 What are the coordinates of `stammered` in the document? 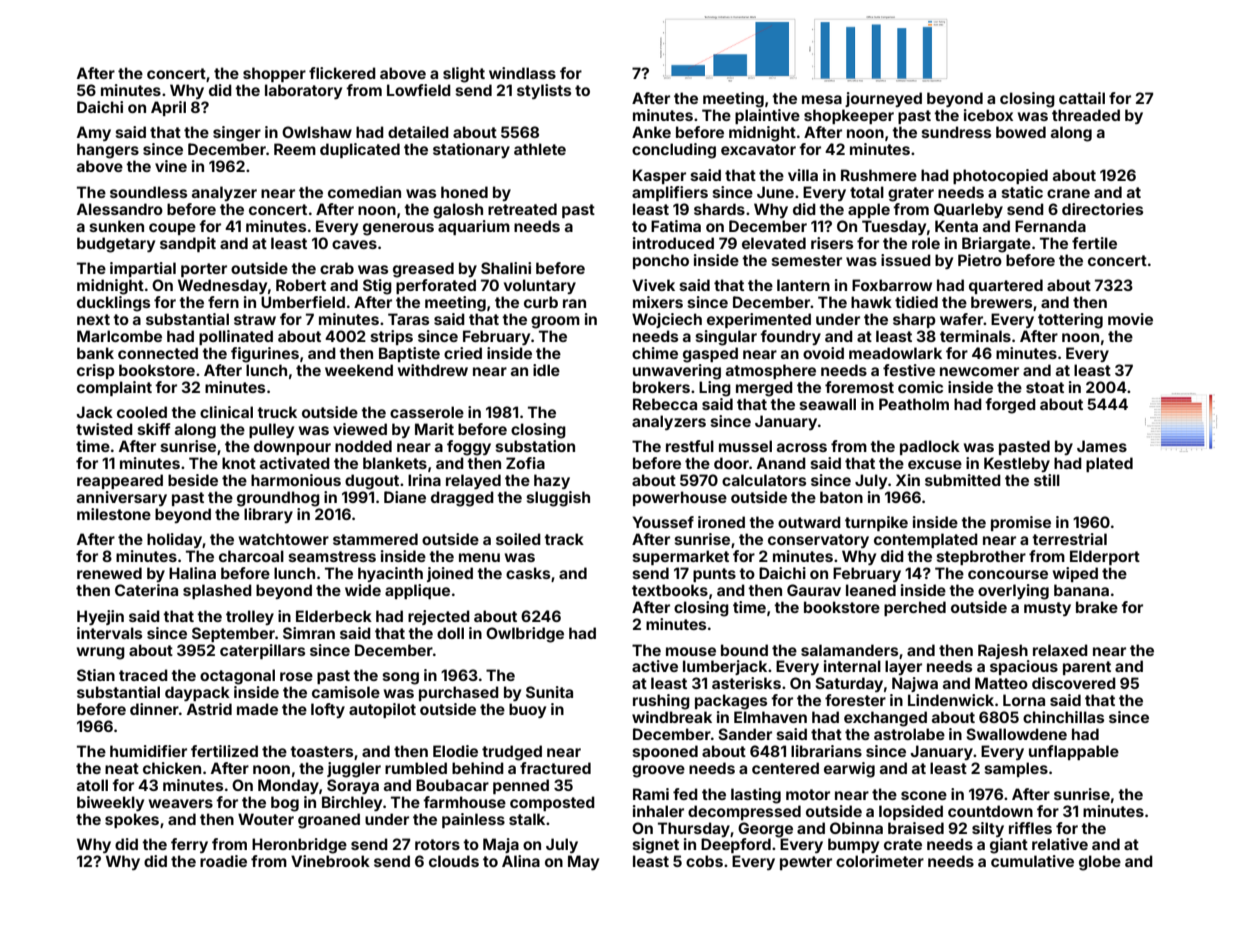 It's located at (375, 539).
